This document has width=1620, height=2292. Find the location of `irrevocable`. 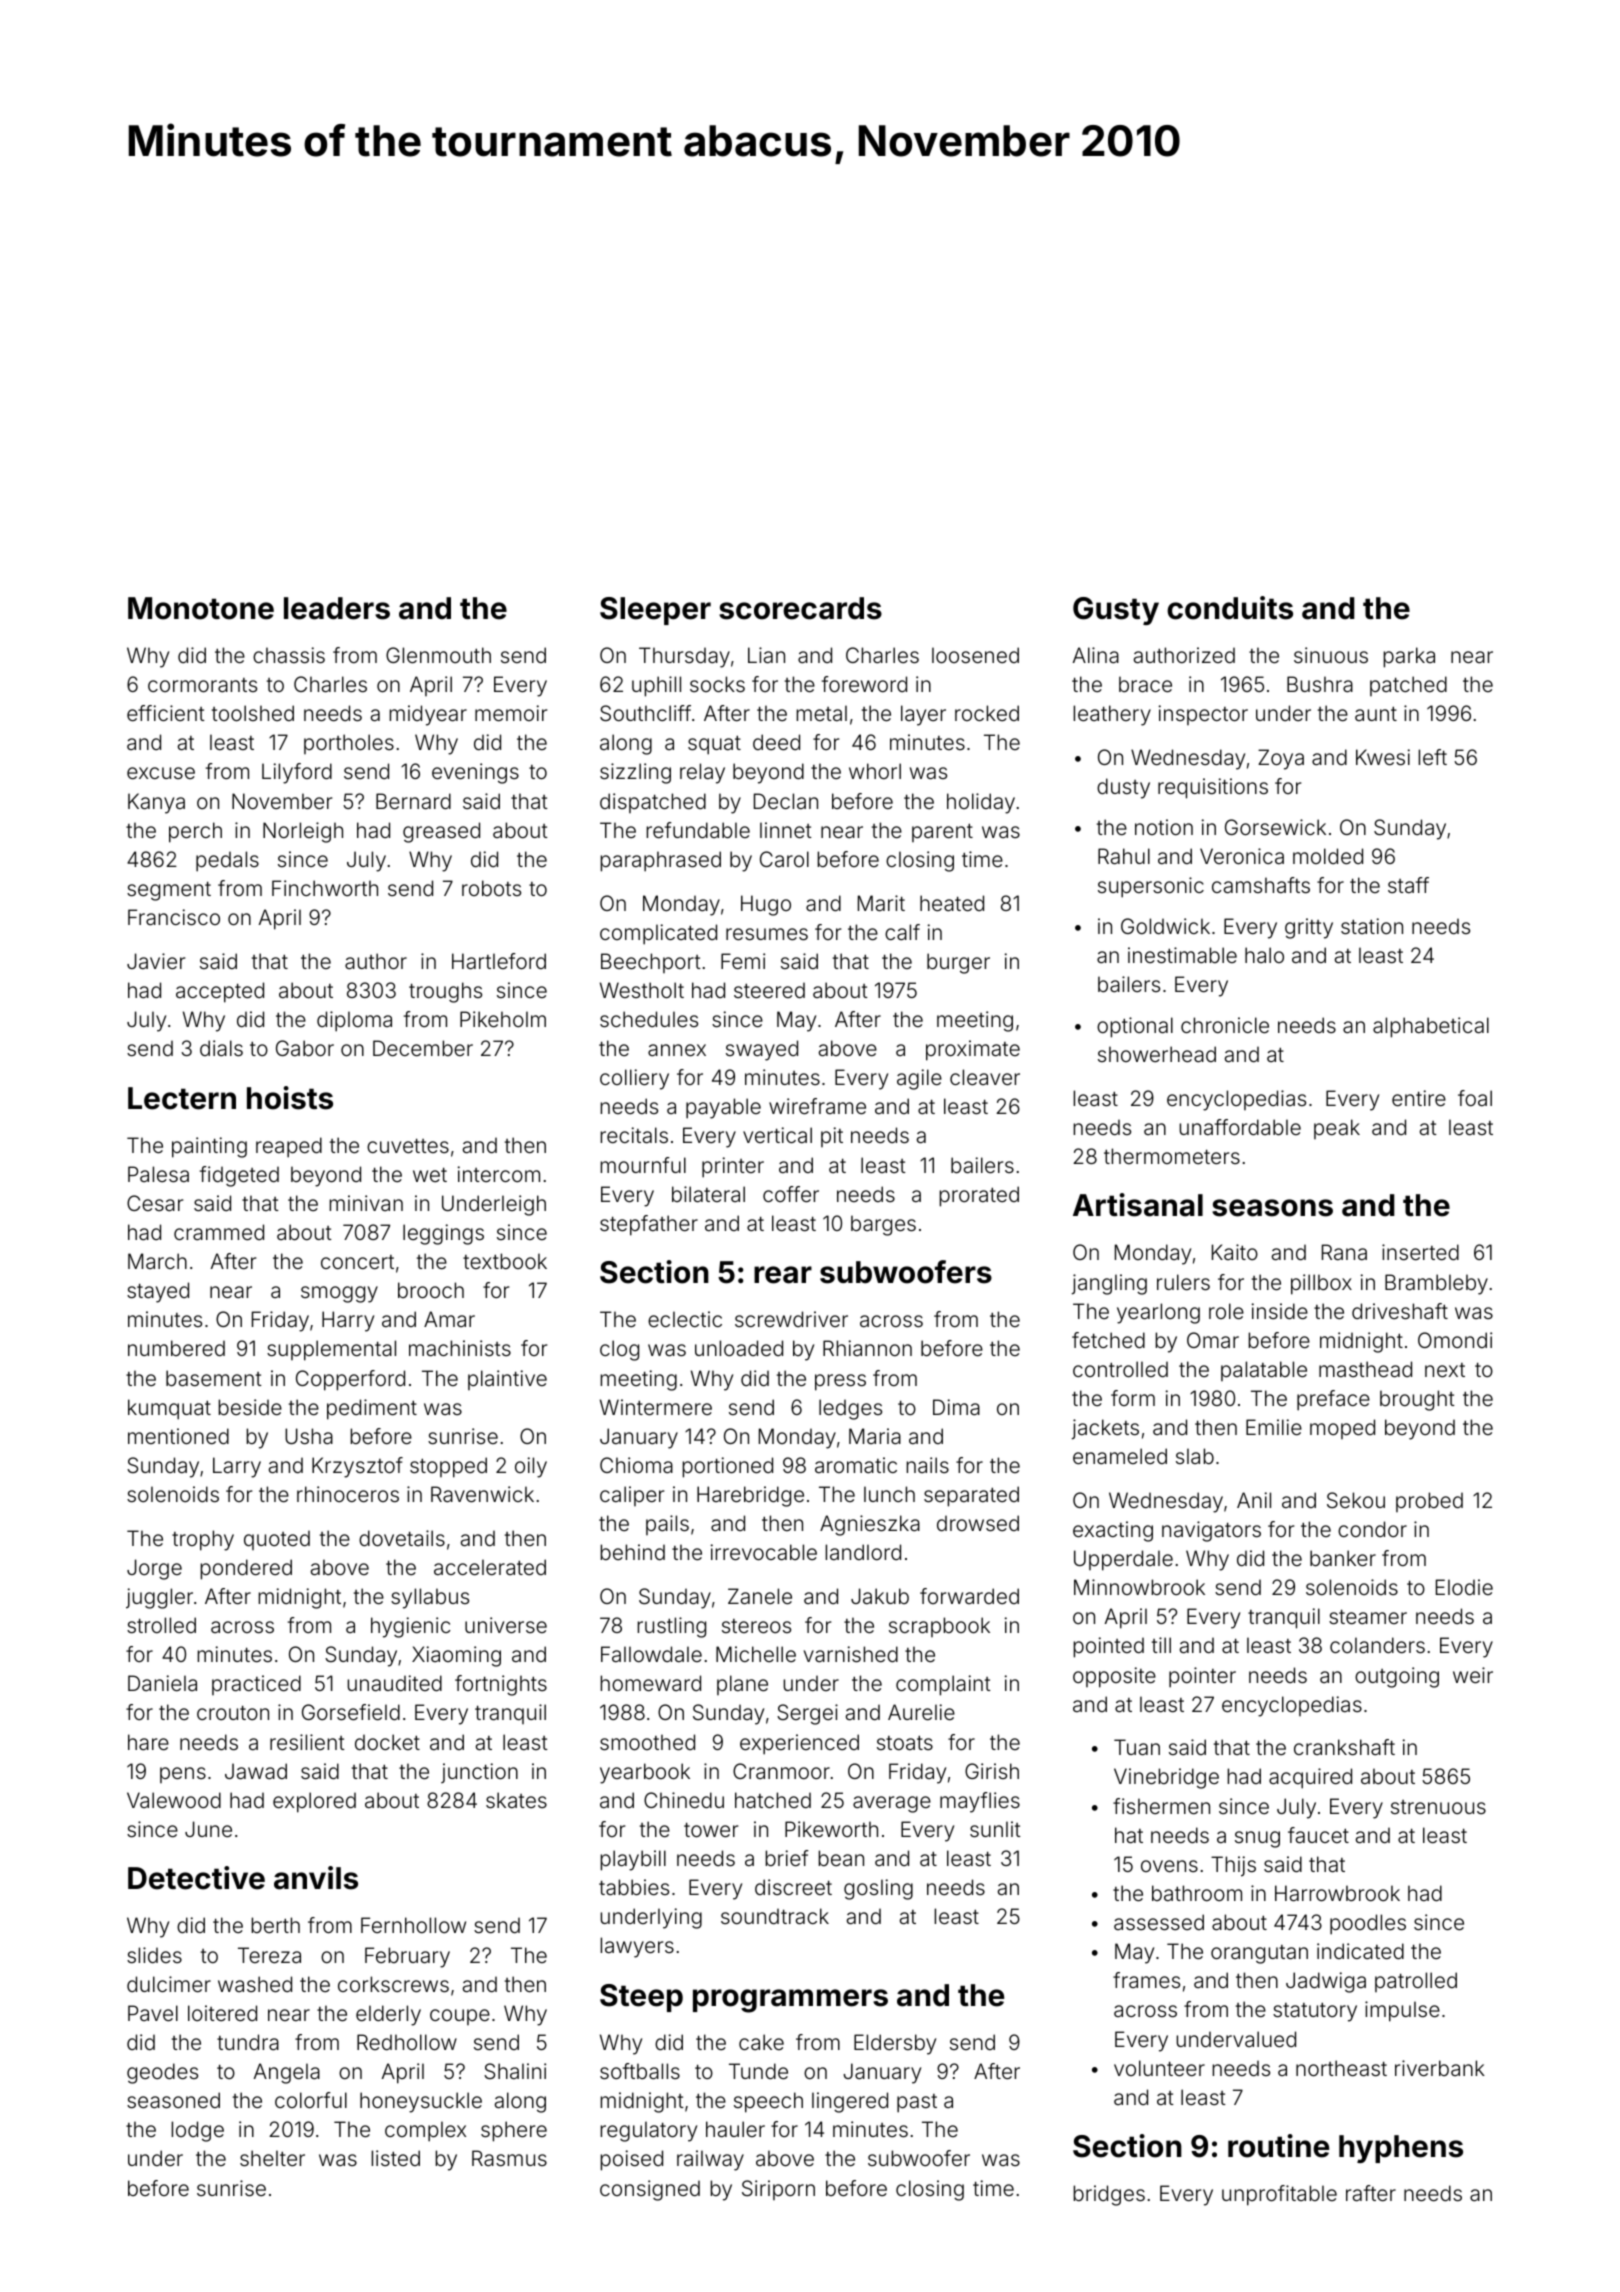

irrevocable is located at coordinates (764, 1552).
